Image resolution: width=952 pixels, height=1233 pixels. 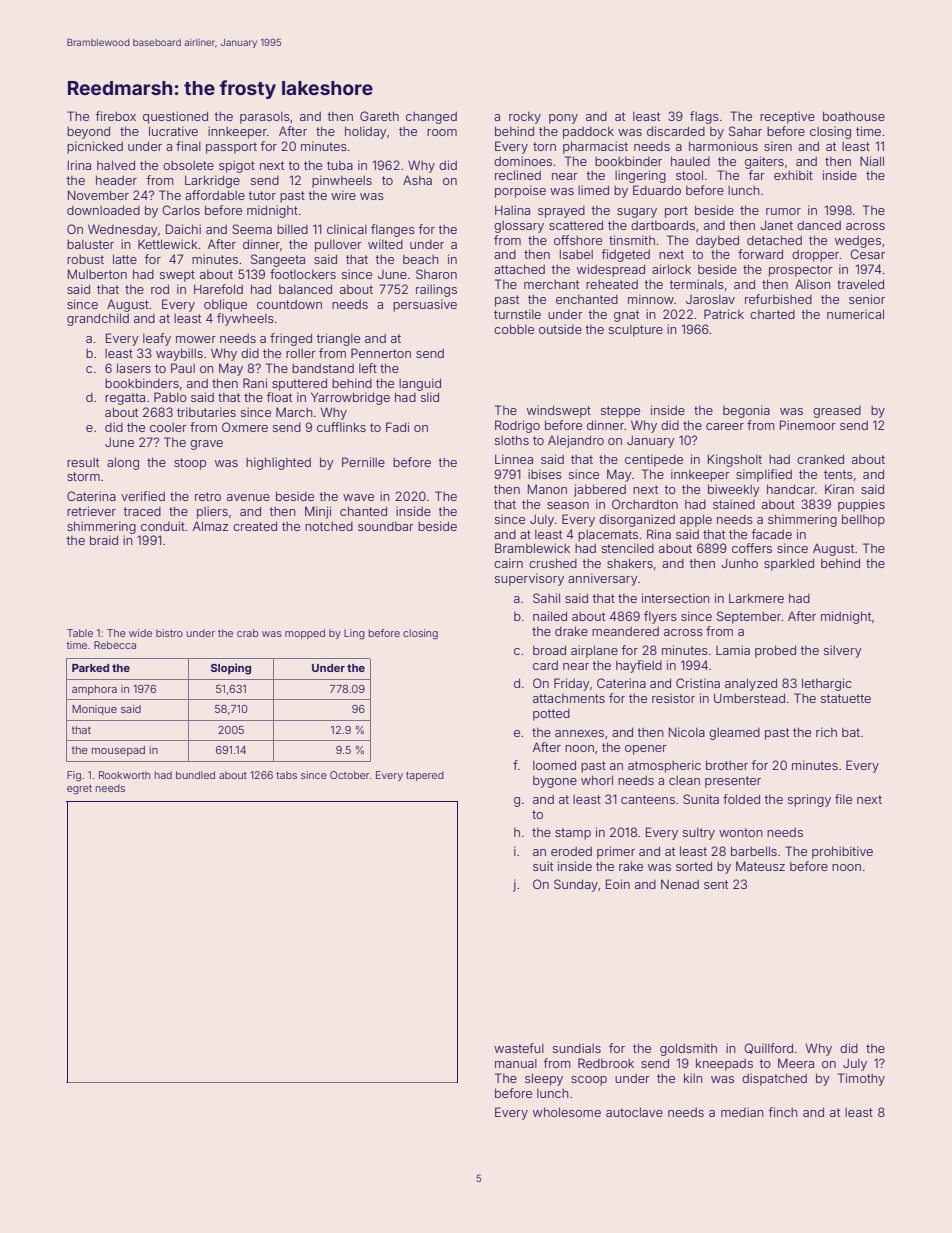 What do you see at coordinates (809, 800) in the screenshot?
I see `springy` at bounding box center [809, 800].
